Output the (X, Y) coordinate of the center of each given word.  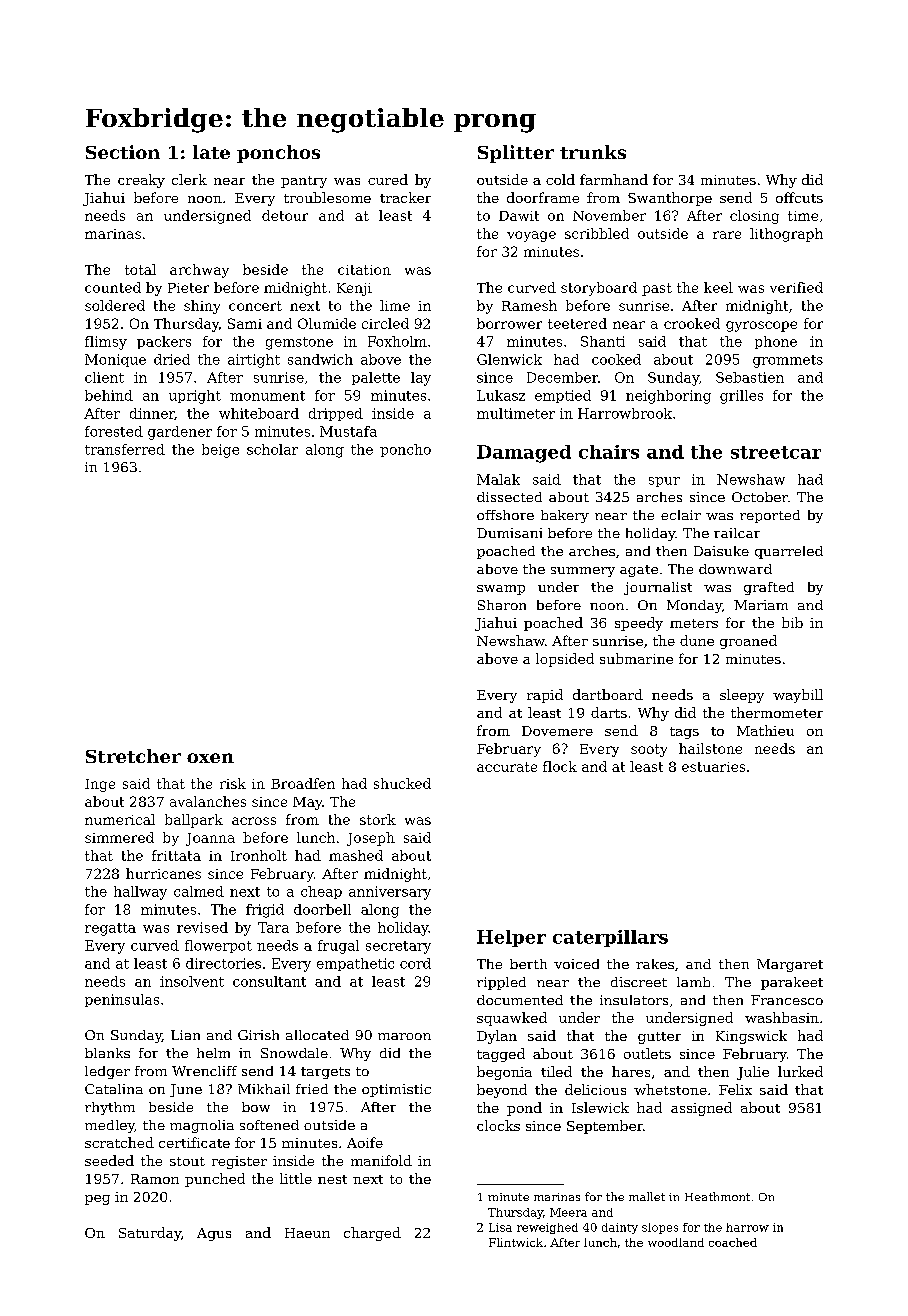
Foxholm (397, 341)
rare (727, 235)
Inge (100, 785)
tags (684, 733)
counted (113, 287)
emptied (563, 396)
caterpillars (610, 938)
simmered (119, 837)
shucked (402, 783)
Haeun (307, 1233)
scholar (272, 449)
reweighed (547, 1228)
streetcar (776, 452)
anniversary (390, 893)
